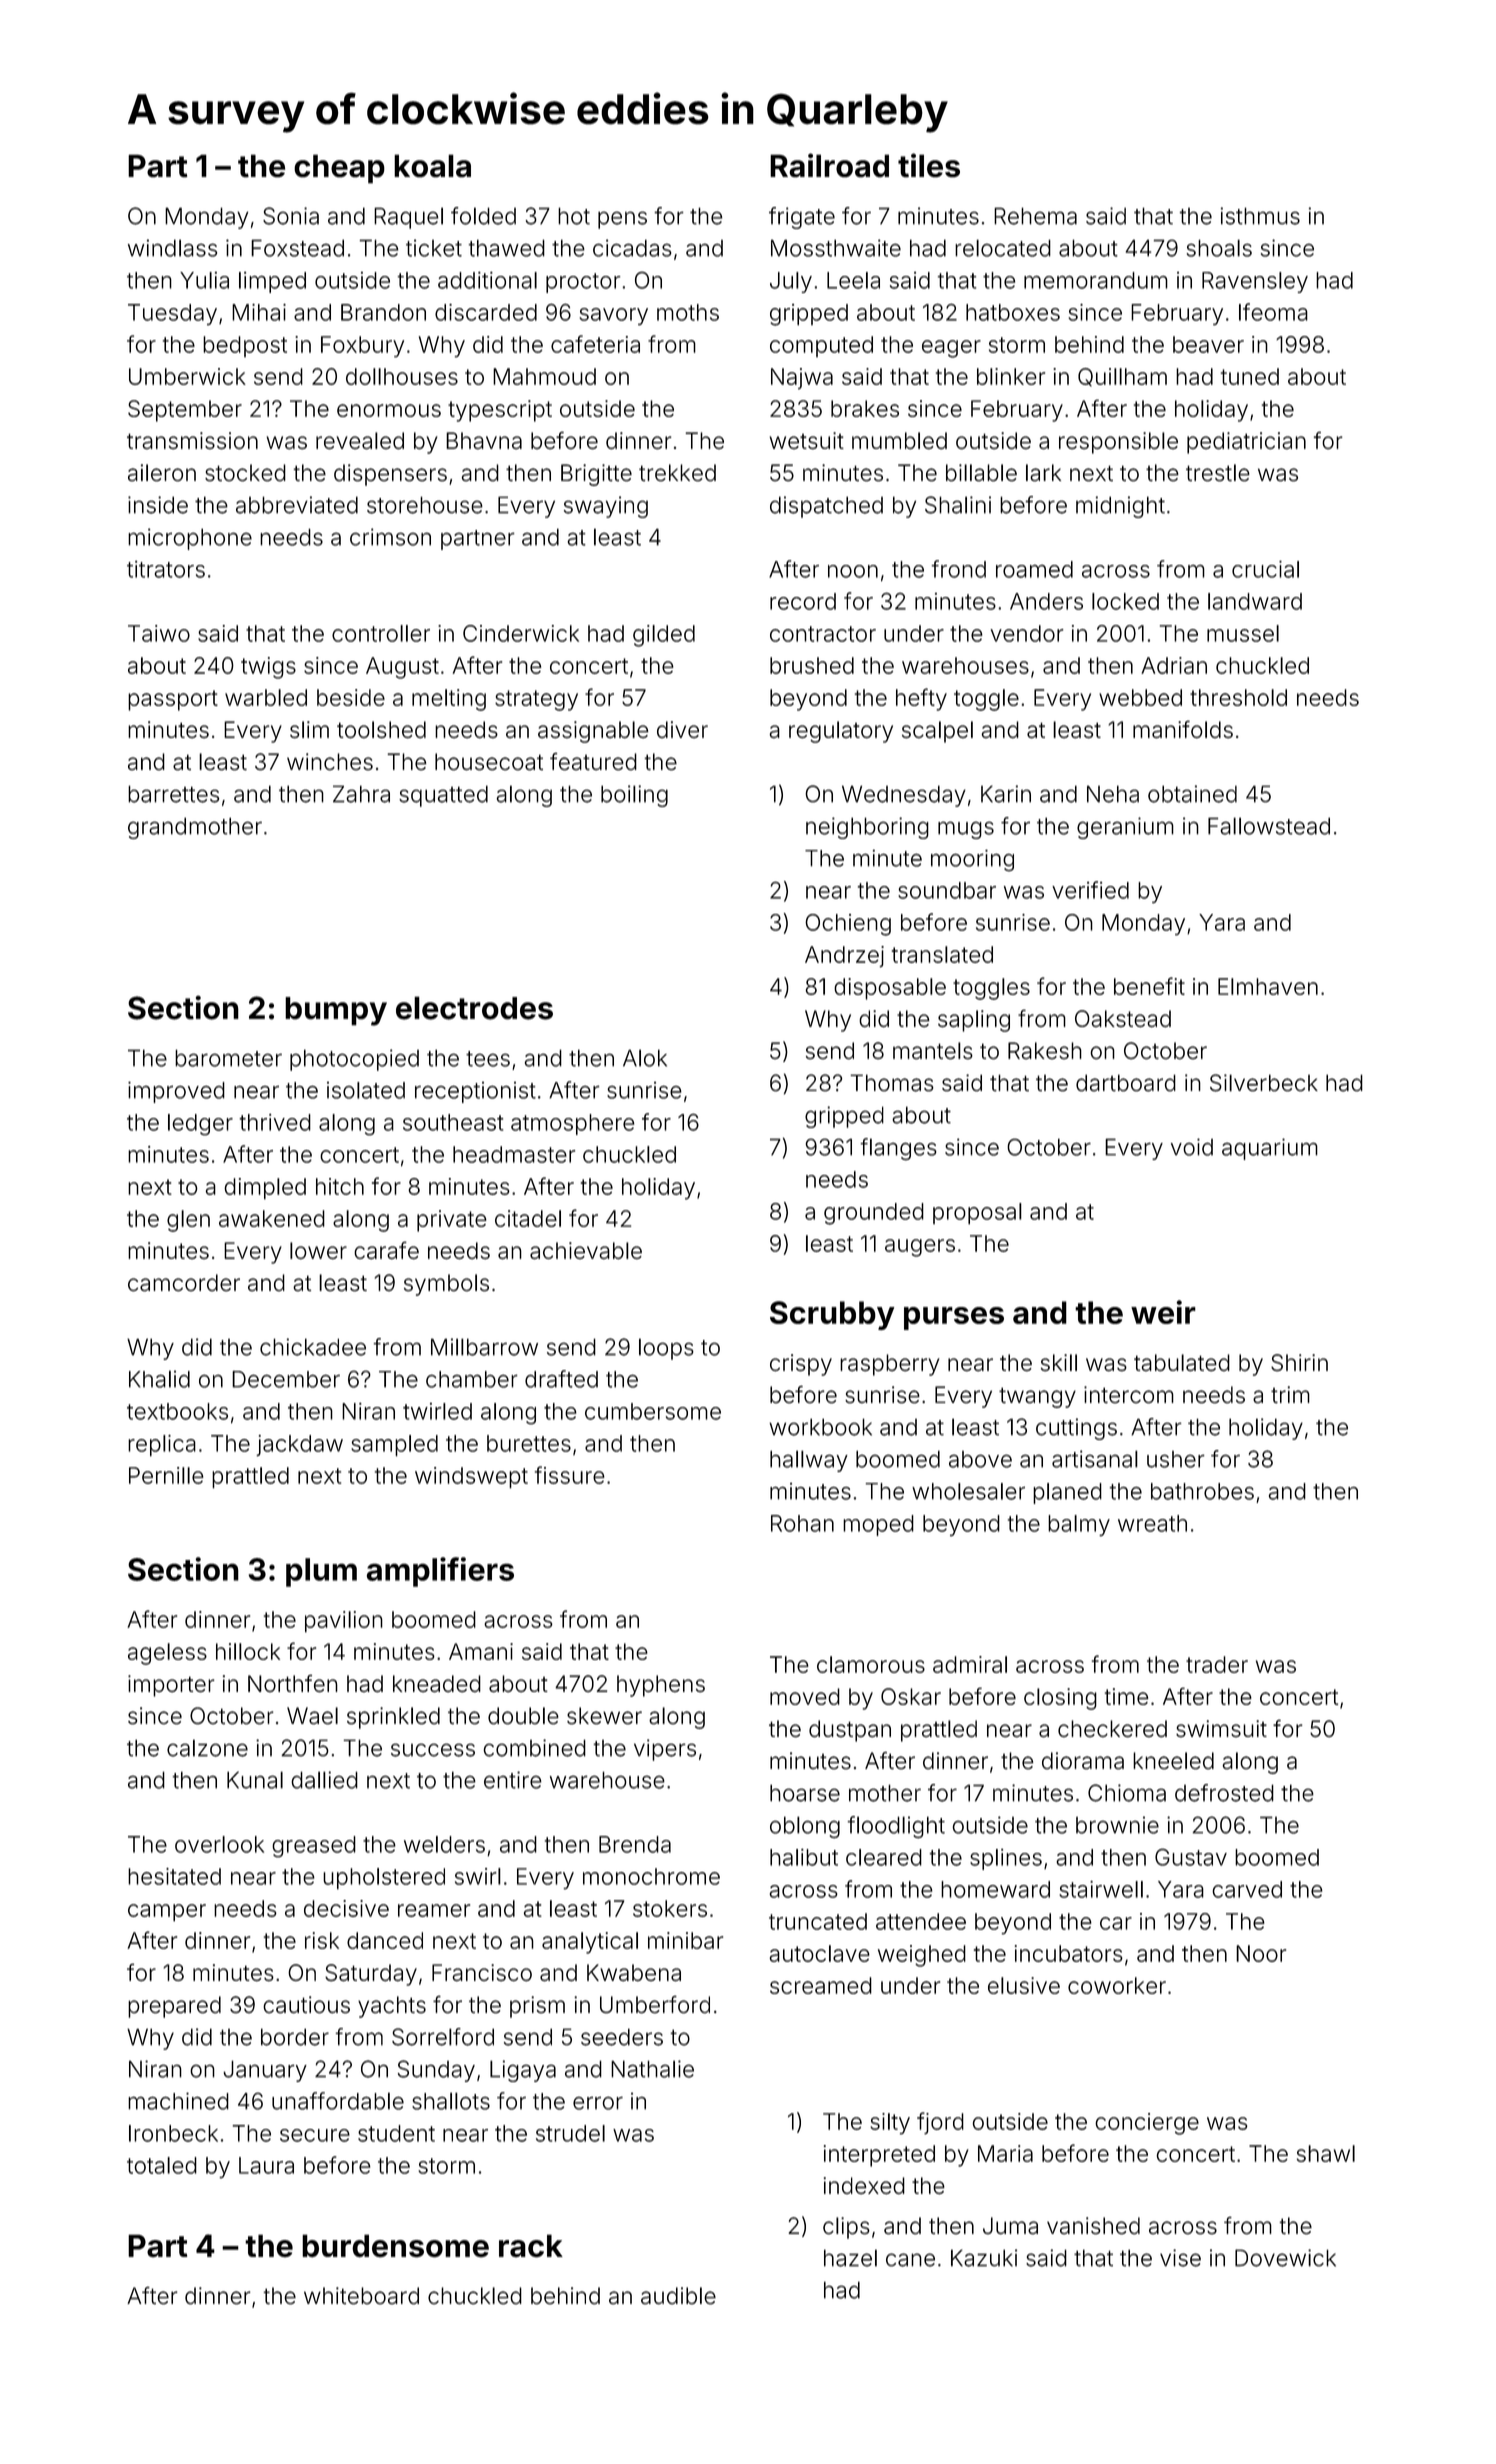  I want to click on tuned, so click(1250, 376).
